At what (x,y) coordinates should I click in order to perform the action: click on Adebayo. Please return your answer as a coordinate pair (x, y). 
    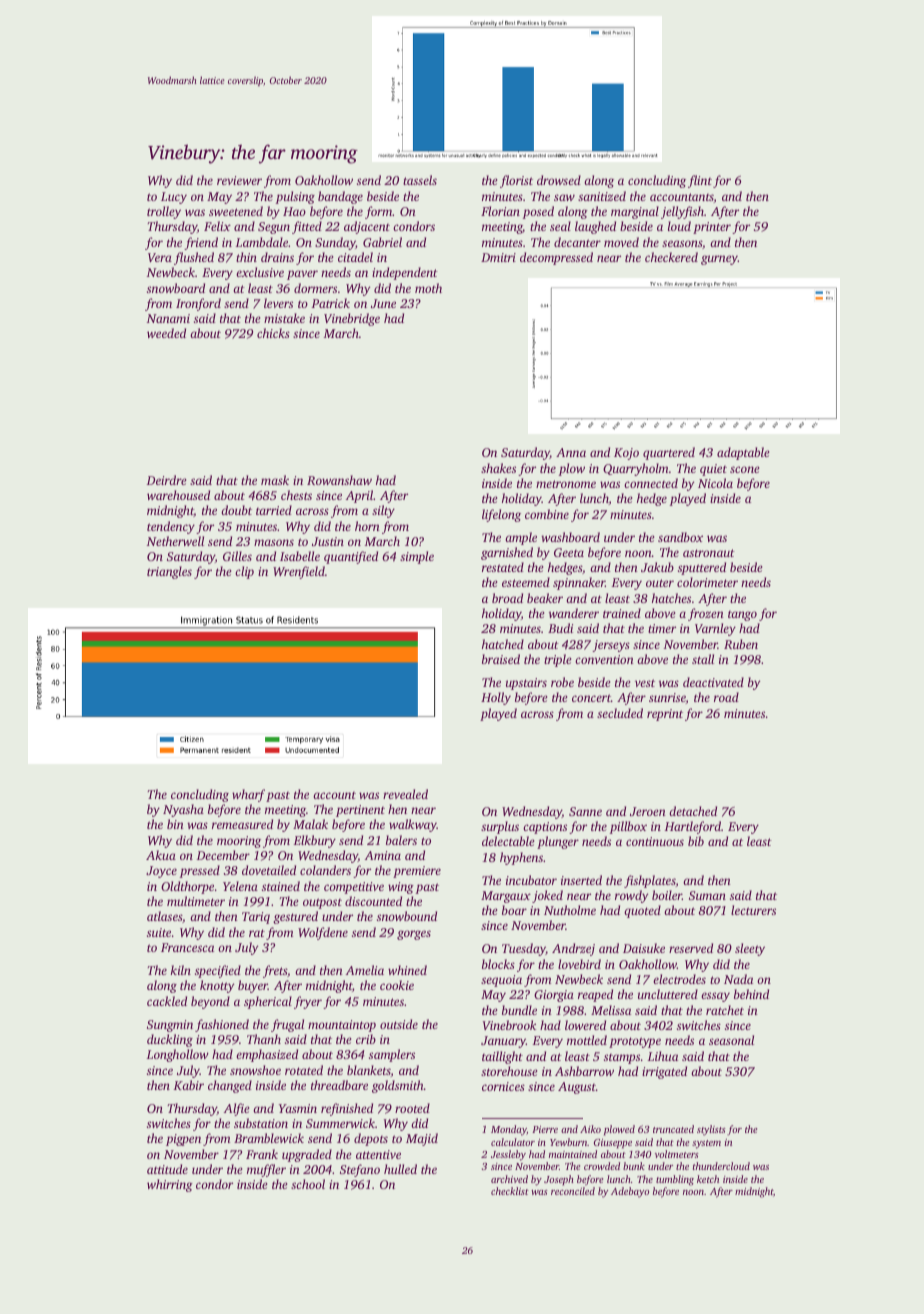
    Looking at the image, I should click on (630, 1192).
